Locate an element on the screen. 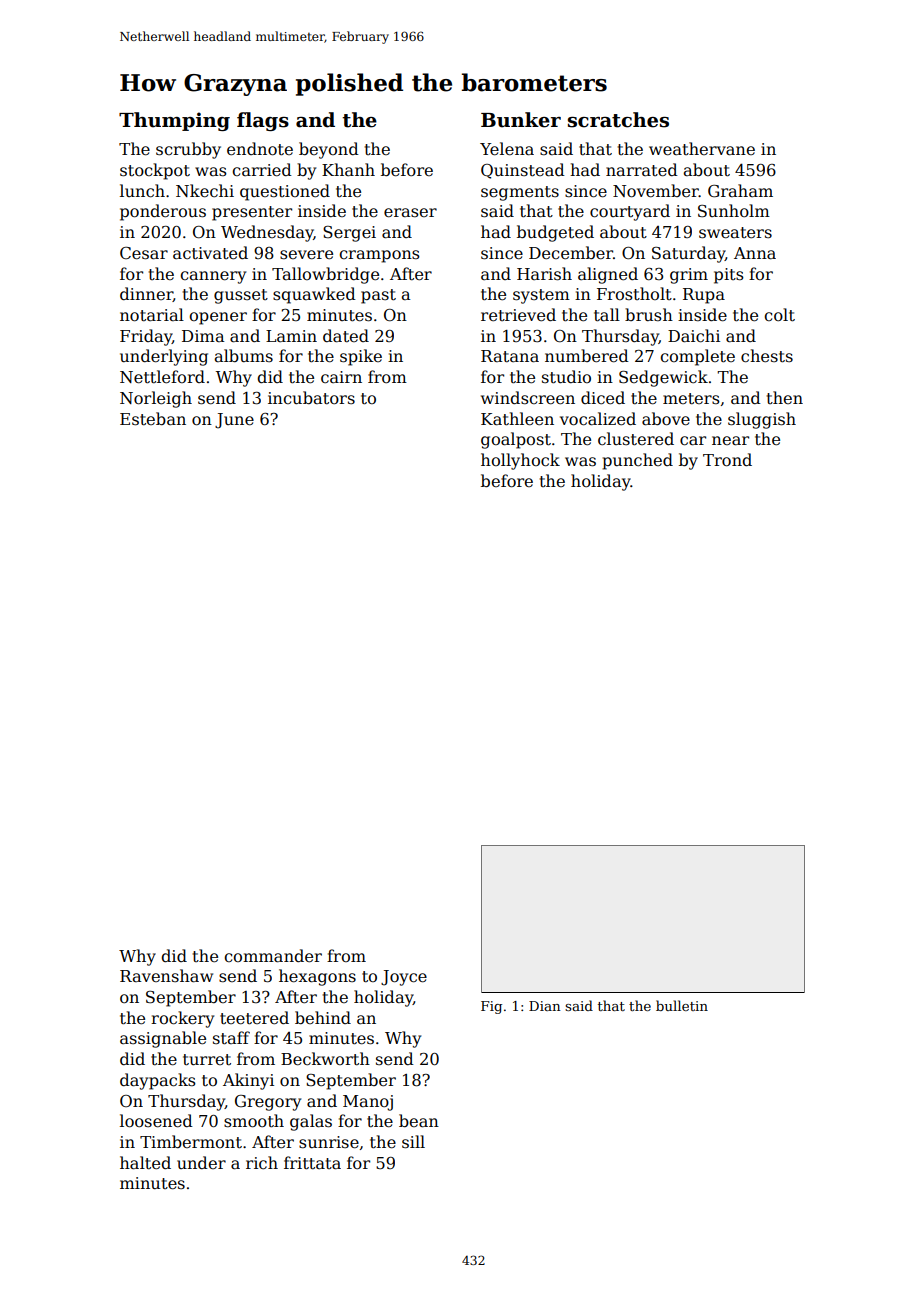  Bunker is located at coordinates (521, 120).
